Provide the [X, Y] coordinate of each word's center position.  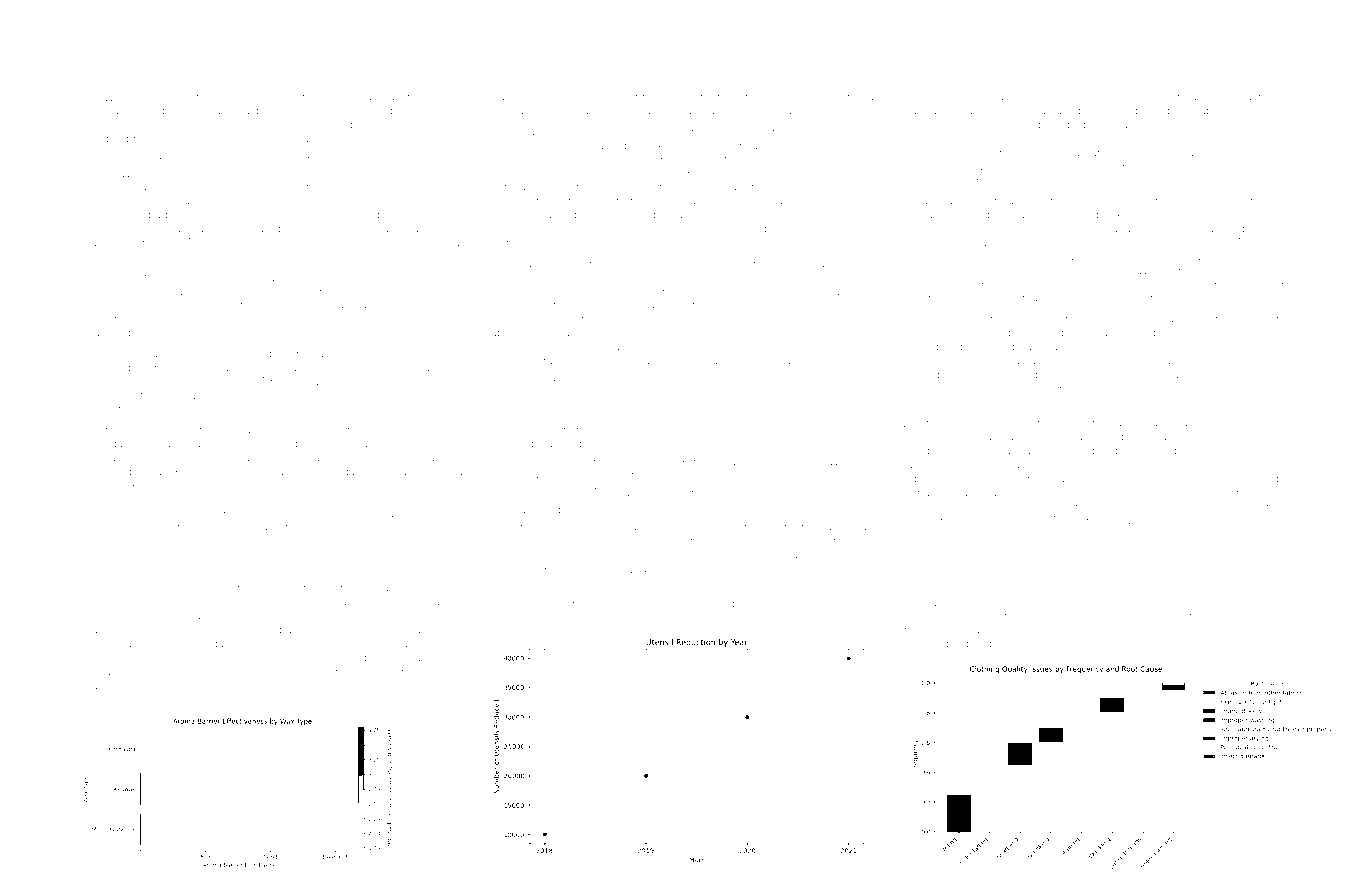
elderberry [721, 559]
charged [106, 202]
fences [102, 601]
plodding [969, 645]
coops [1172, 257]
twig [1247, 112]
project [670, 188]
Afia [636, 318]
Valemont [149, 319]
